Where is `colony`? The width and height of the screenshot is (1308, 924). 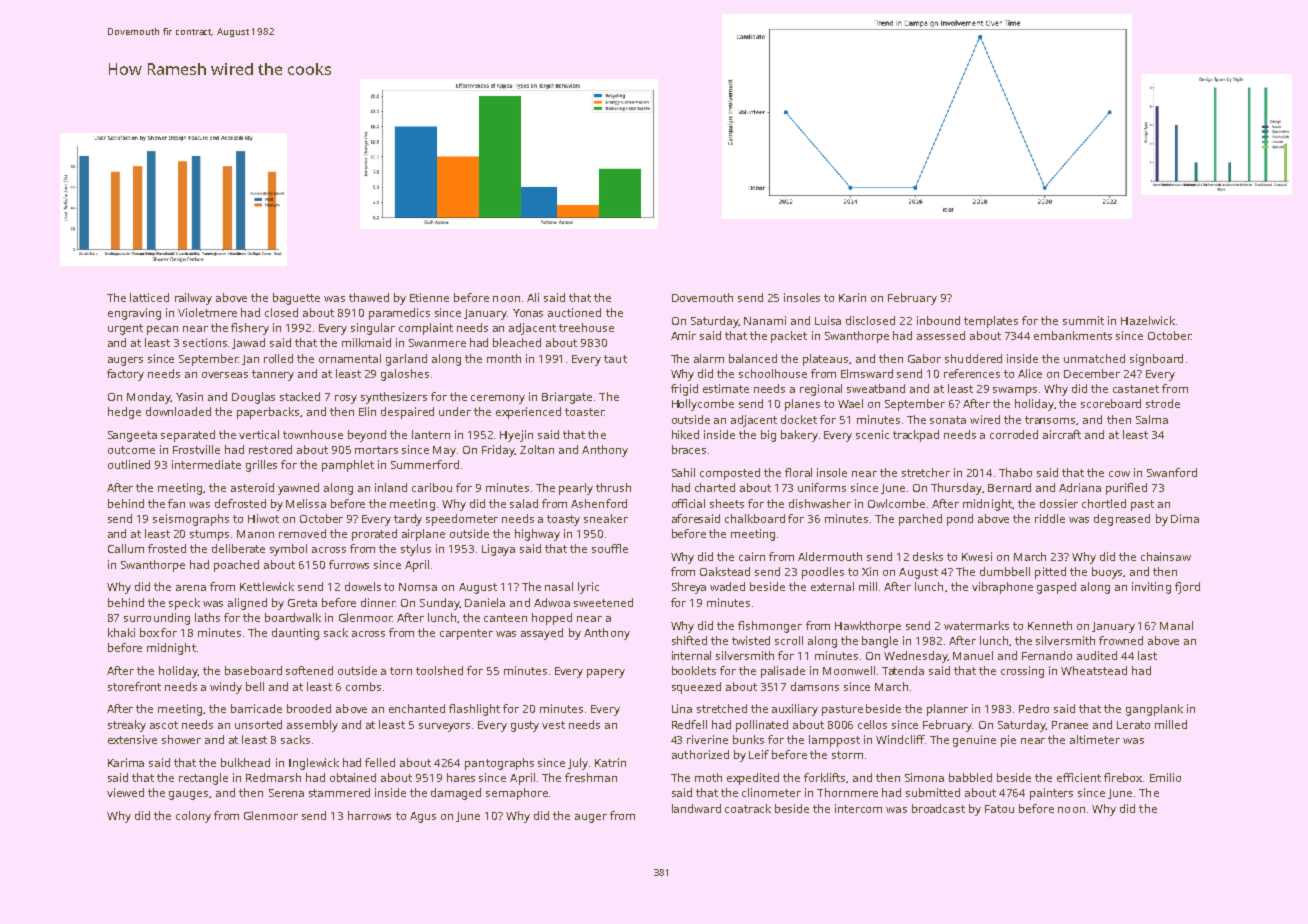
colony is located at coordinates (193, 817).
